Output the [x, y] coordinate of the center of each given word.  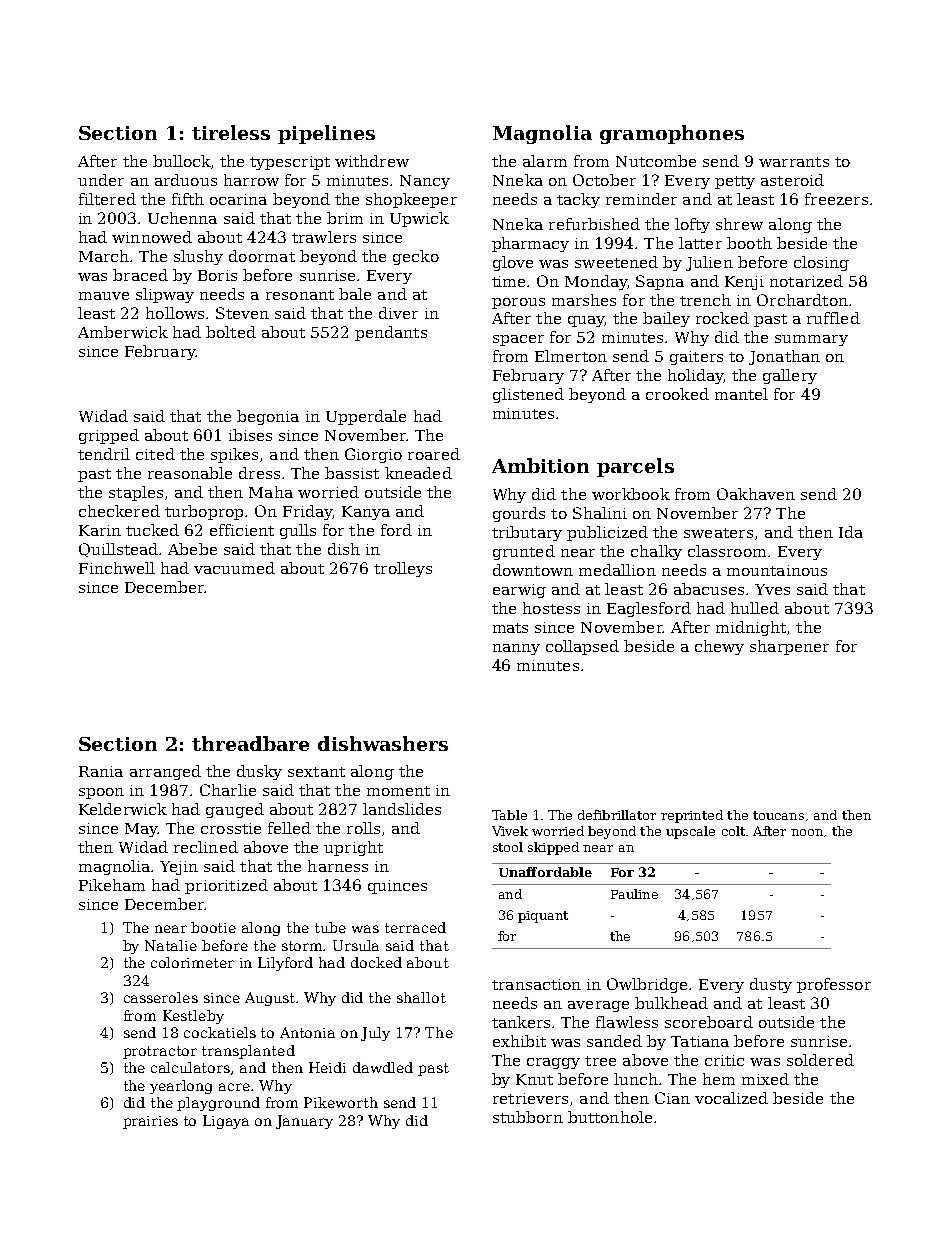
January [304, 1122]
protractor [160, 1052]
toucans [778, 815]
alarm [545, 161]
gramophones [672, 134]
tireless [231, 132]
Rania [101, 771]
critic [724, 1060]
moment [398, 791]
